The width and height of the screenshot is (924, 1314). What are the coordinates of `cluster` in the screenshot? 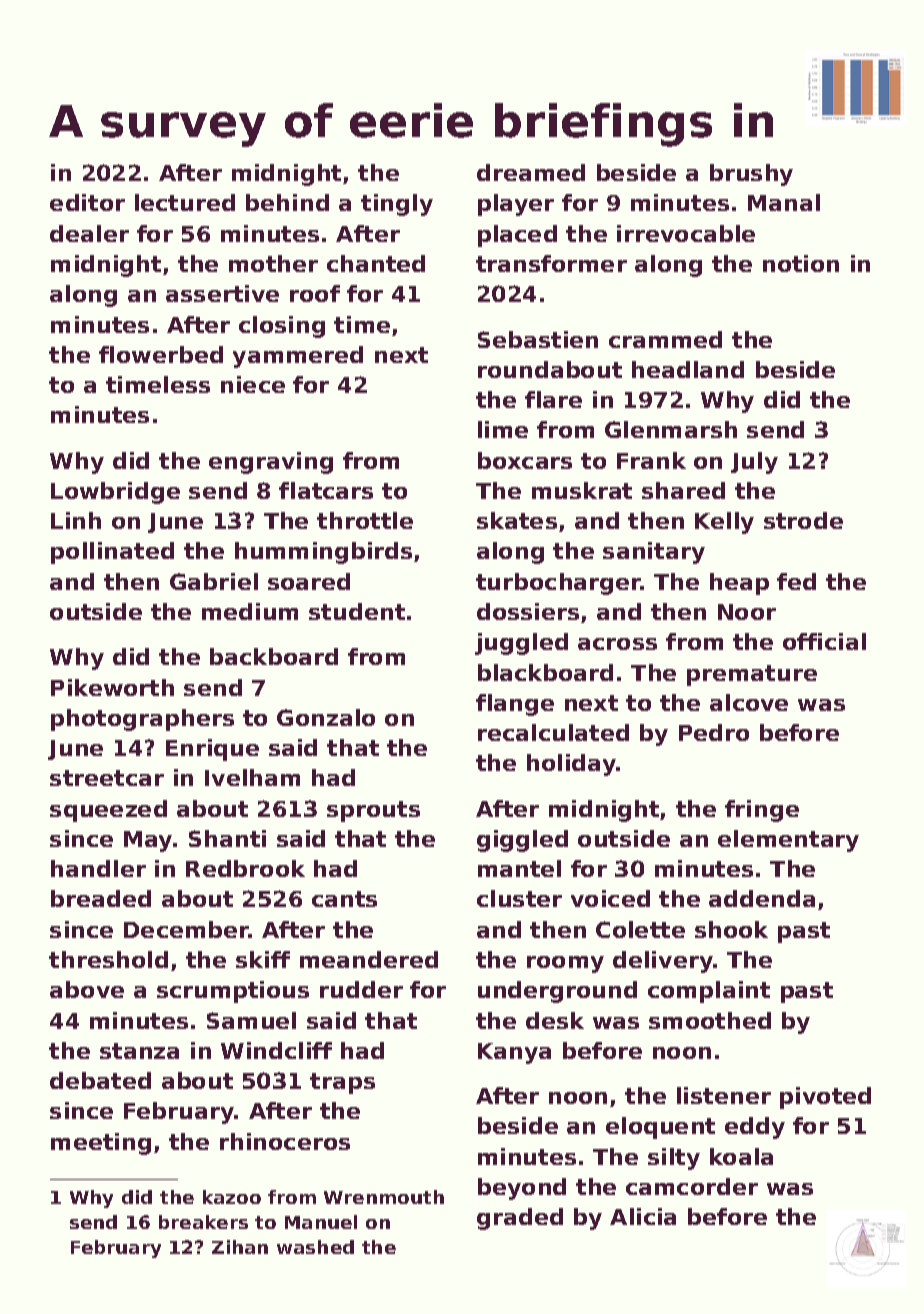 It's located at (519, 898).
